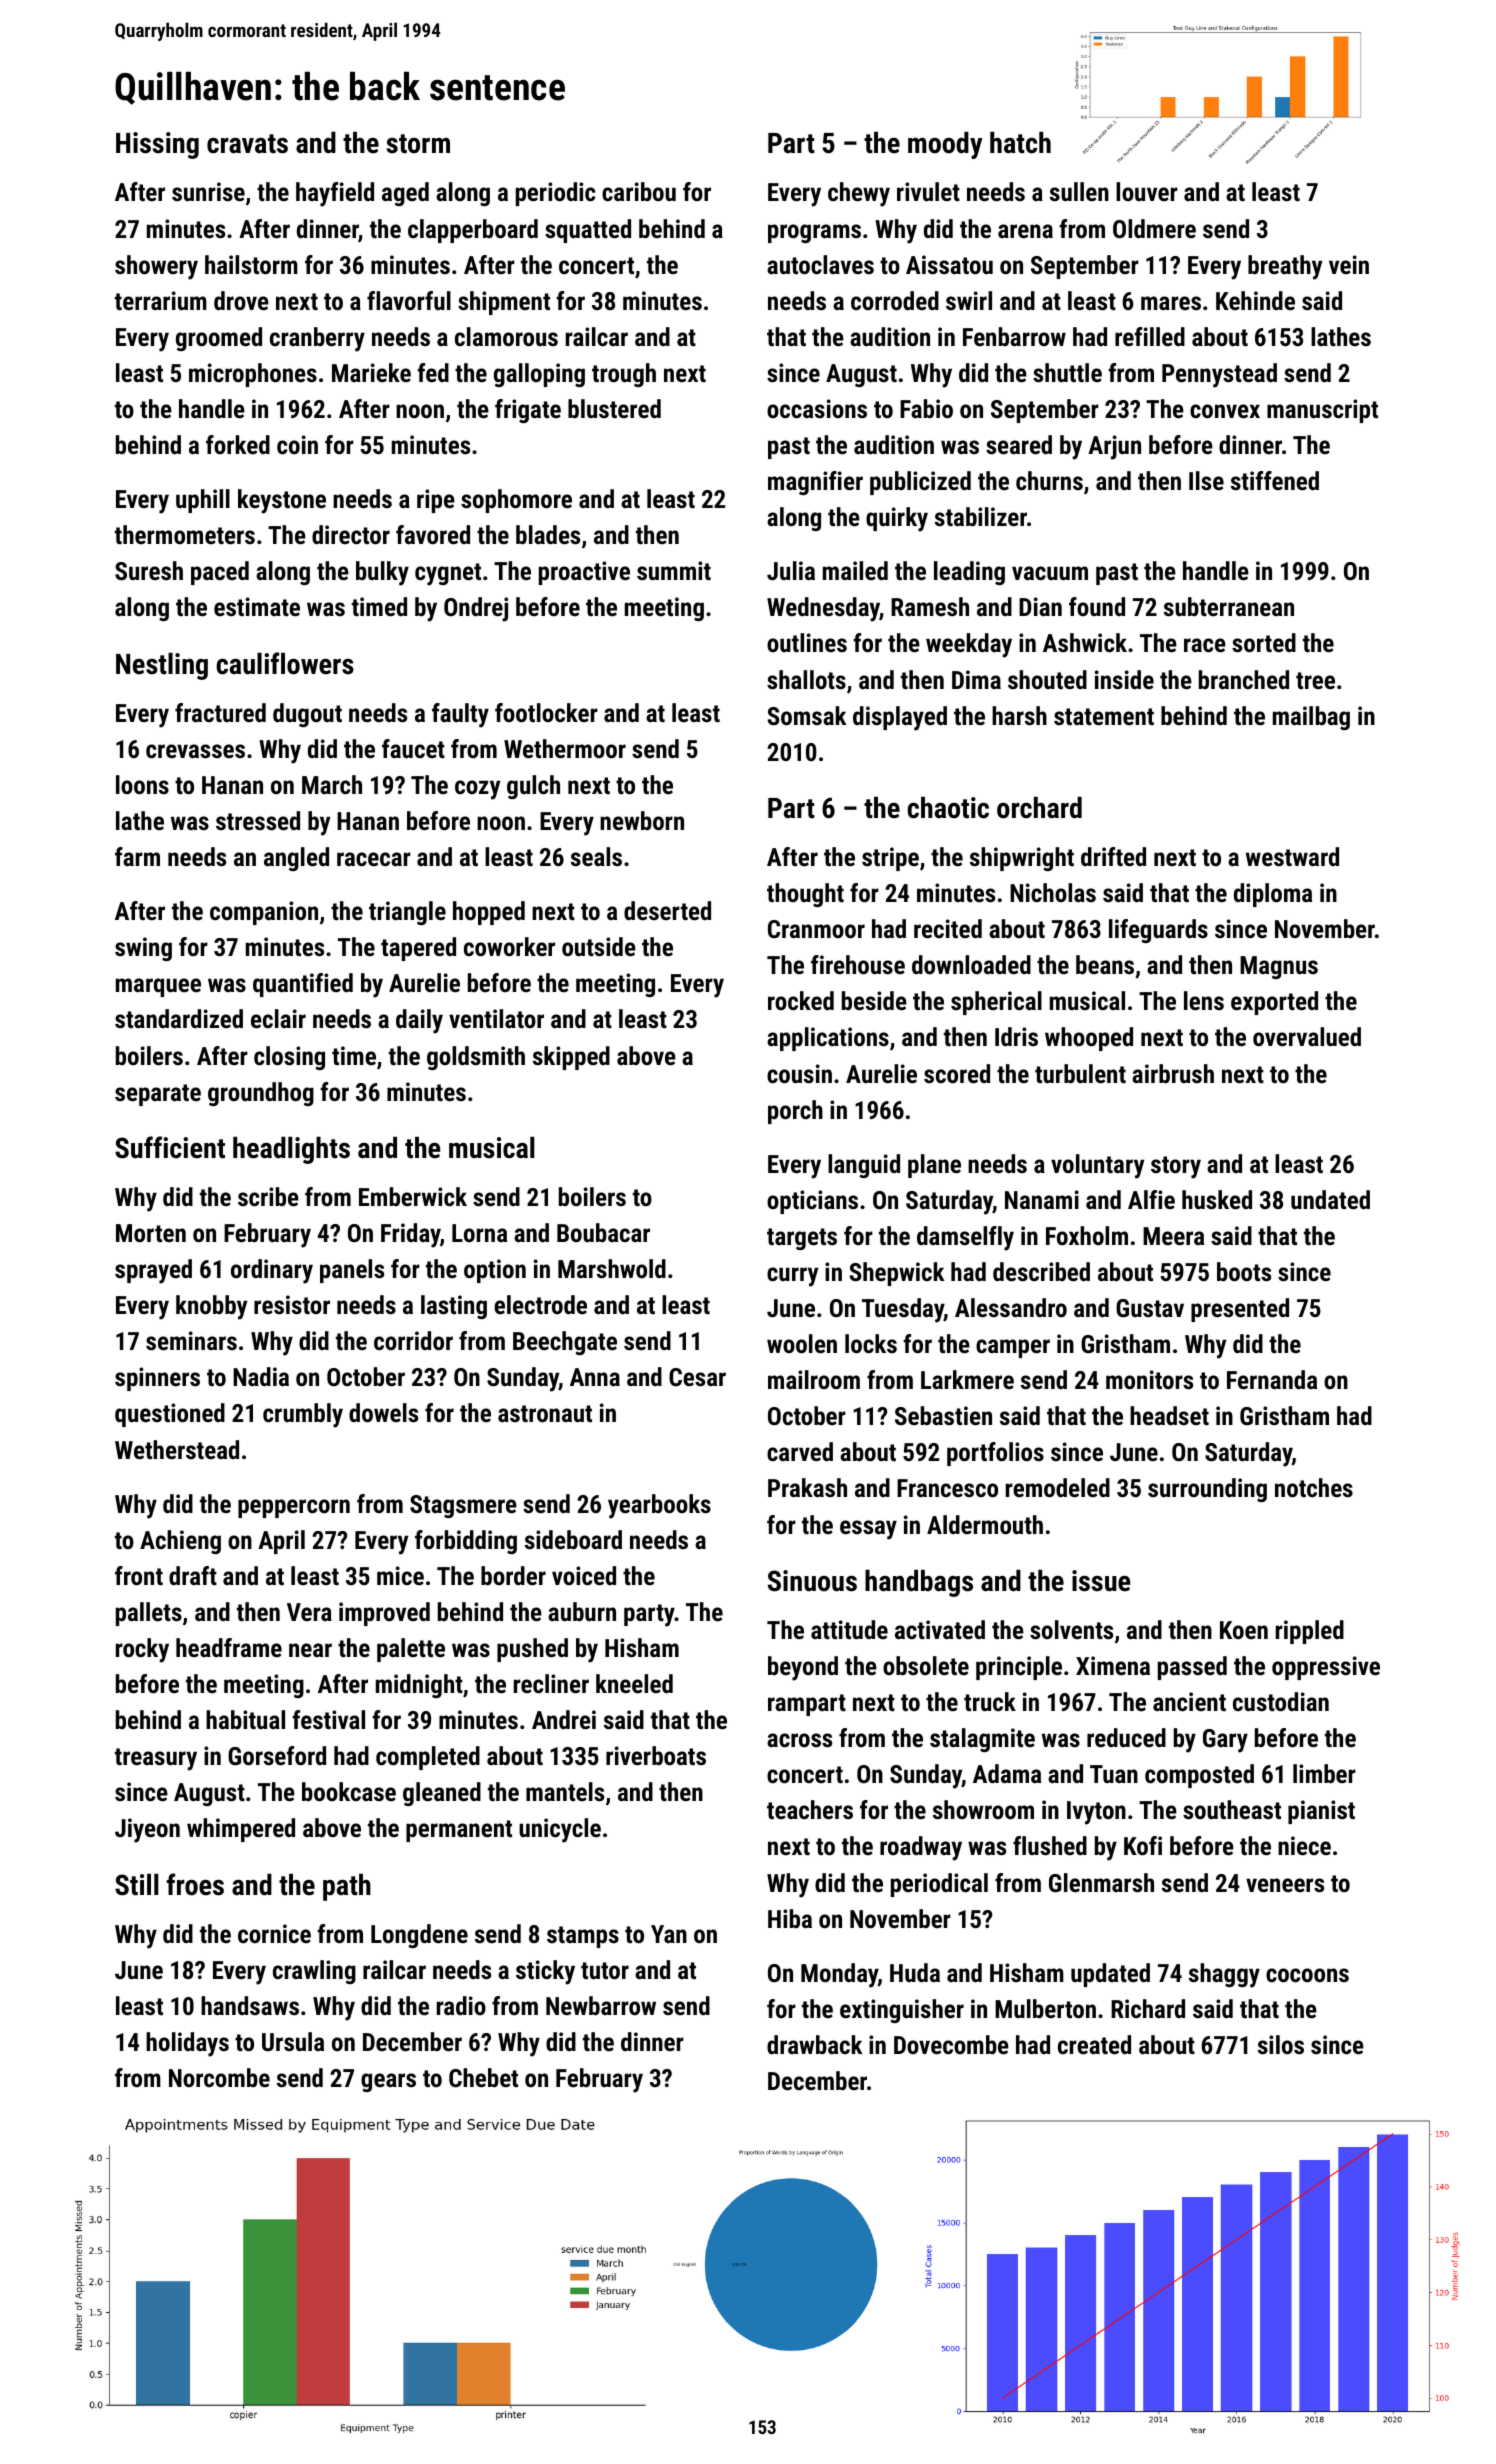  What do you see at coordinates (1349, 264) in the screenshot?
I see `vein` at bounding box center [1349, 264].
